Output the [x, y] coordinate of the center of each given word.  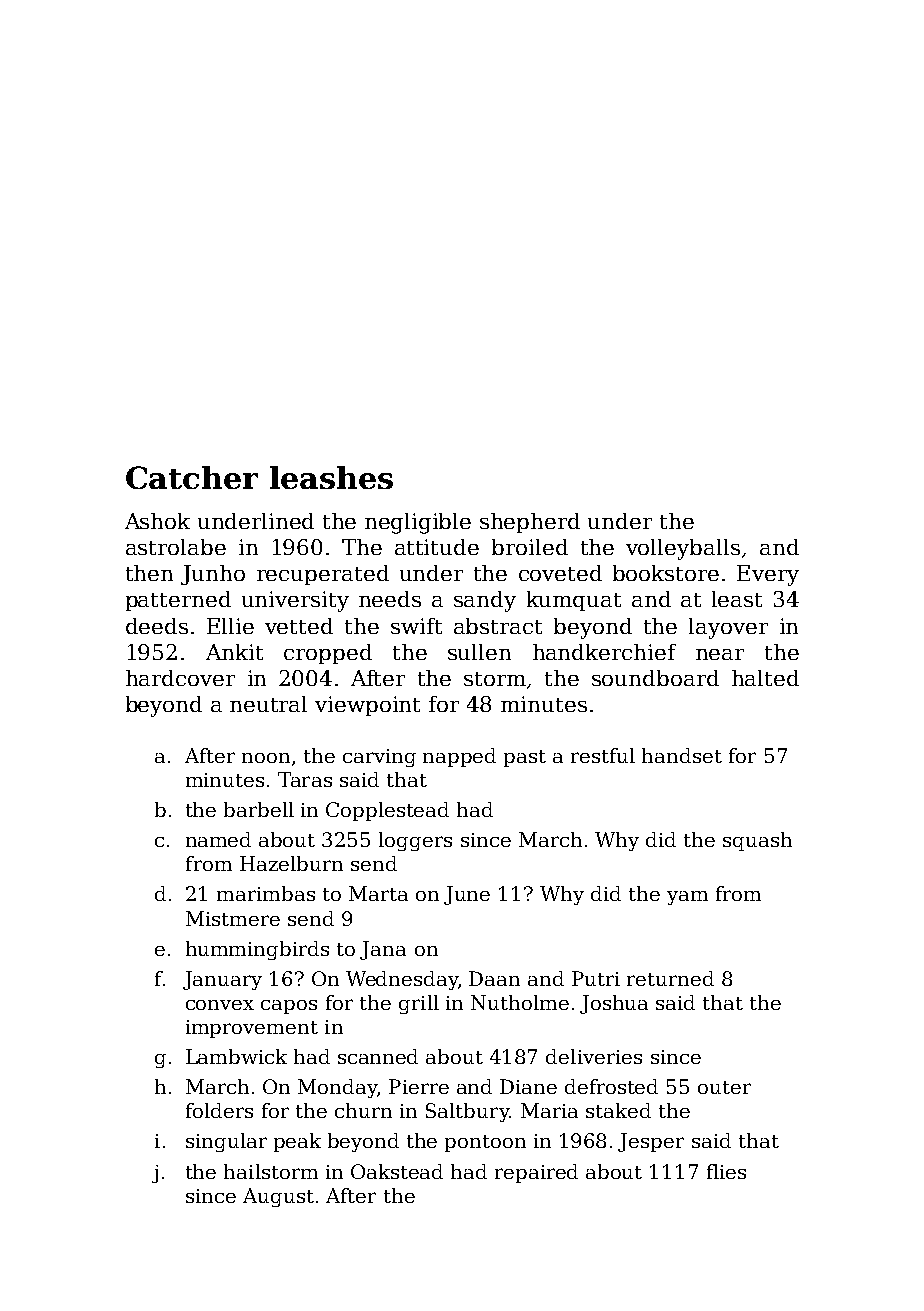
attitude [437, 547]
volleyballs [683, 549]
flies [726, 1171]
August [278, 1197]
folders [219, 1110]
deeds [157, 626]
